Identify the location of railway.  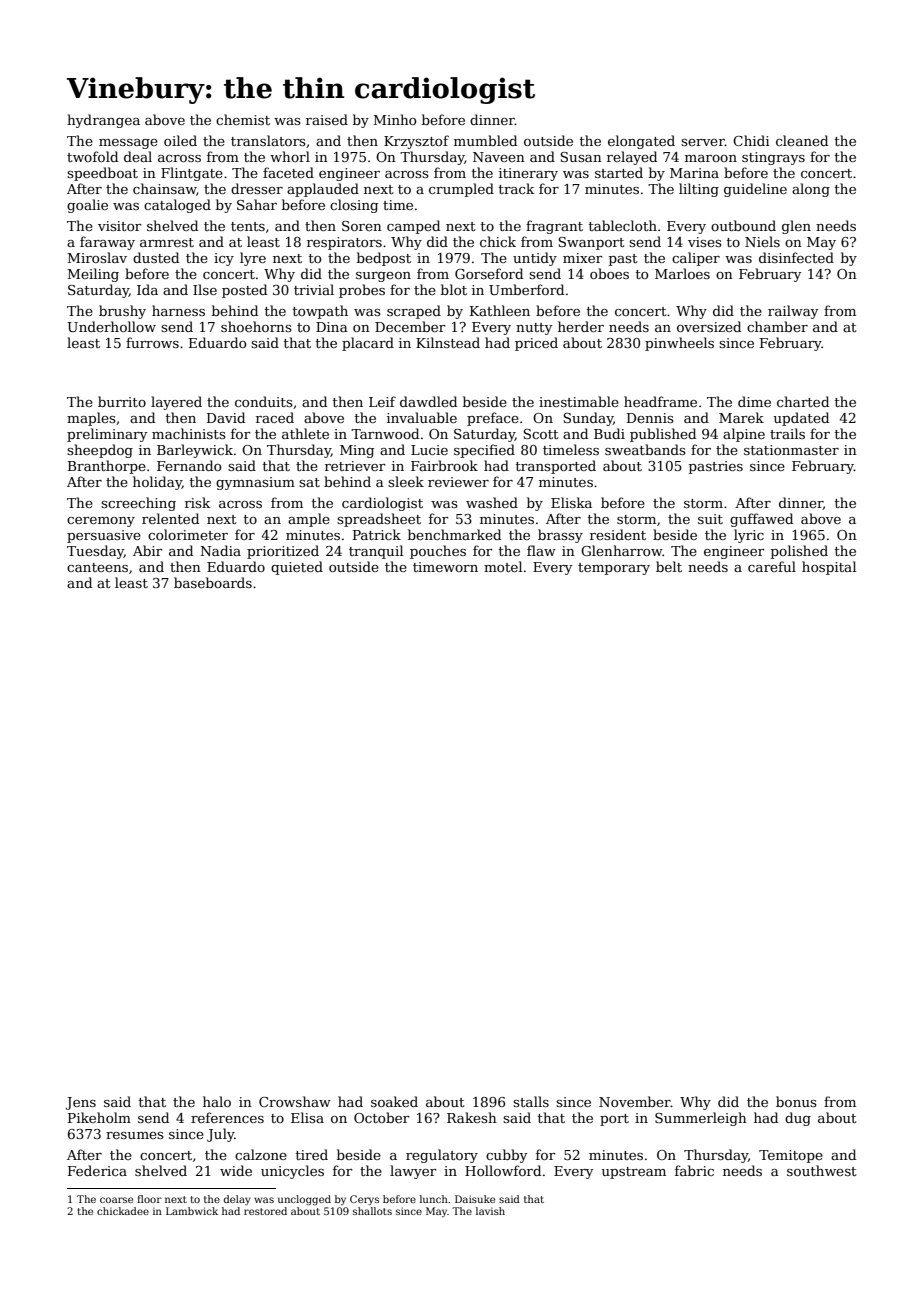
(793, 312).
